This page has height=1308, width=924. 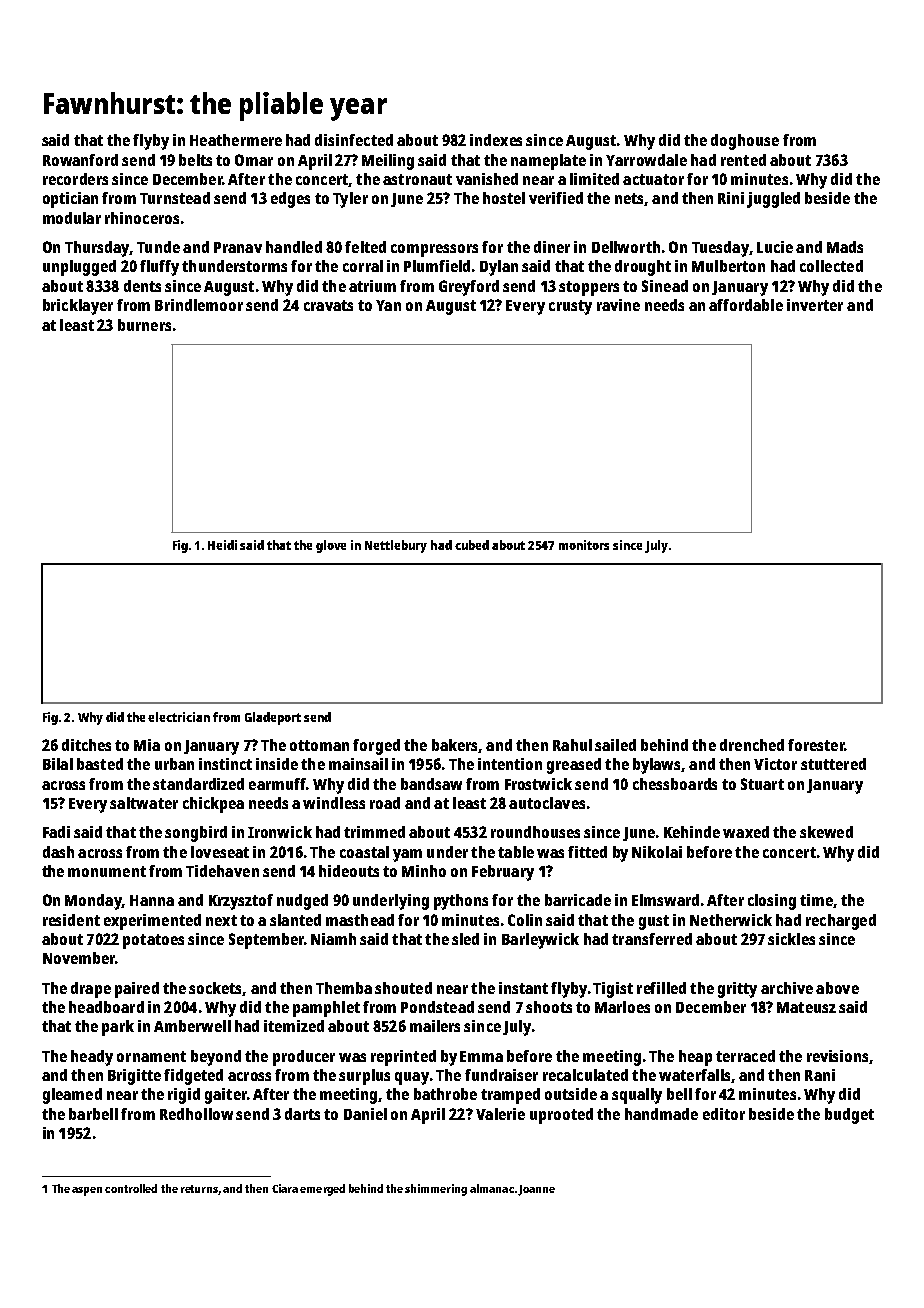 I want to click on Brindlemoor, so click(x=199, y=305).
